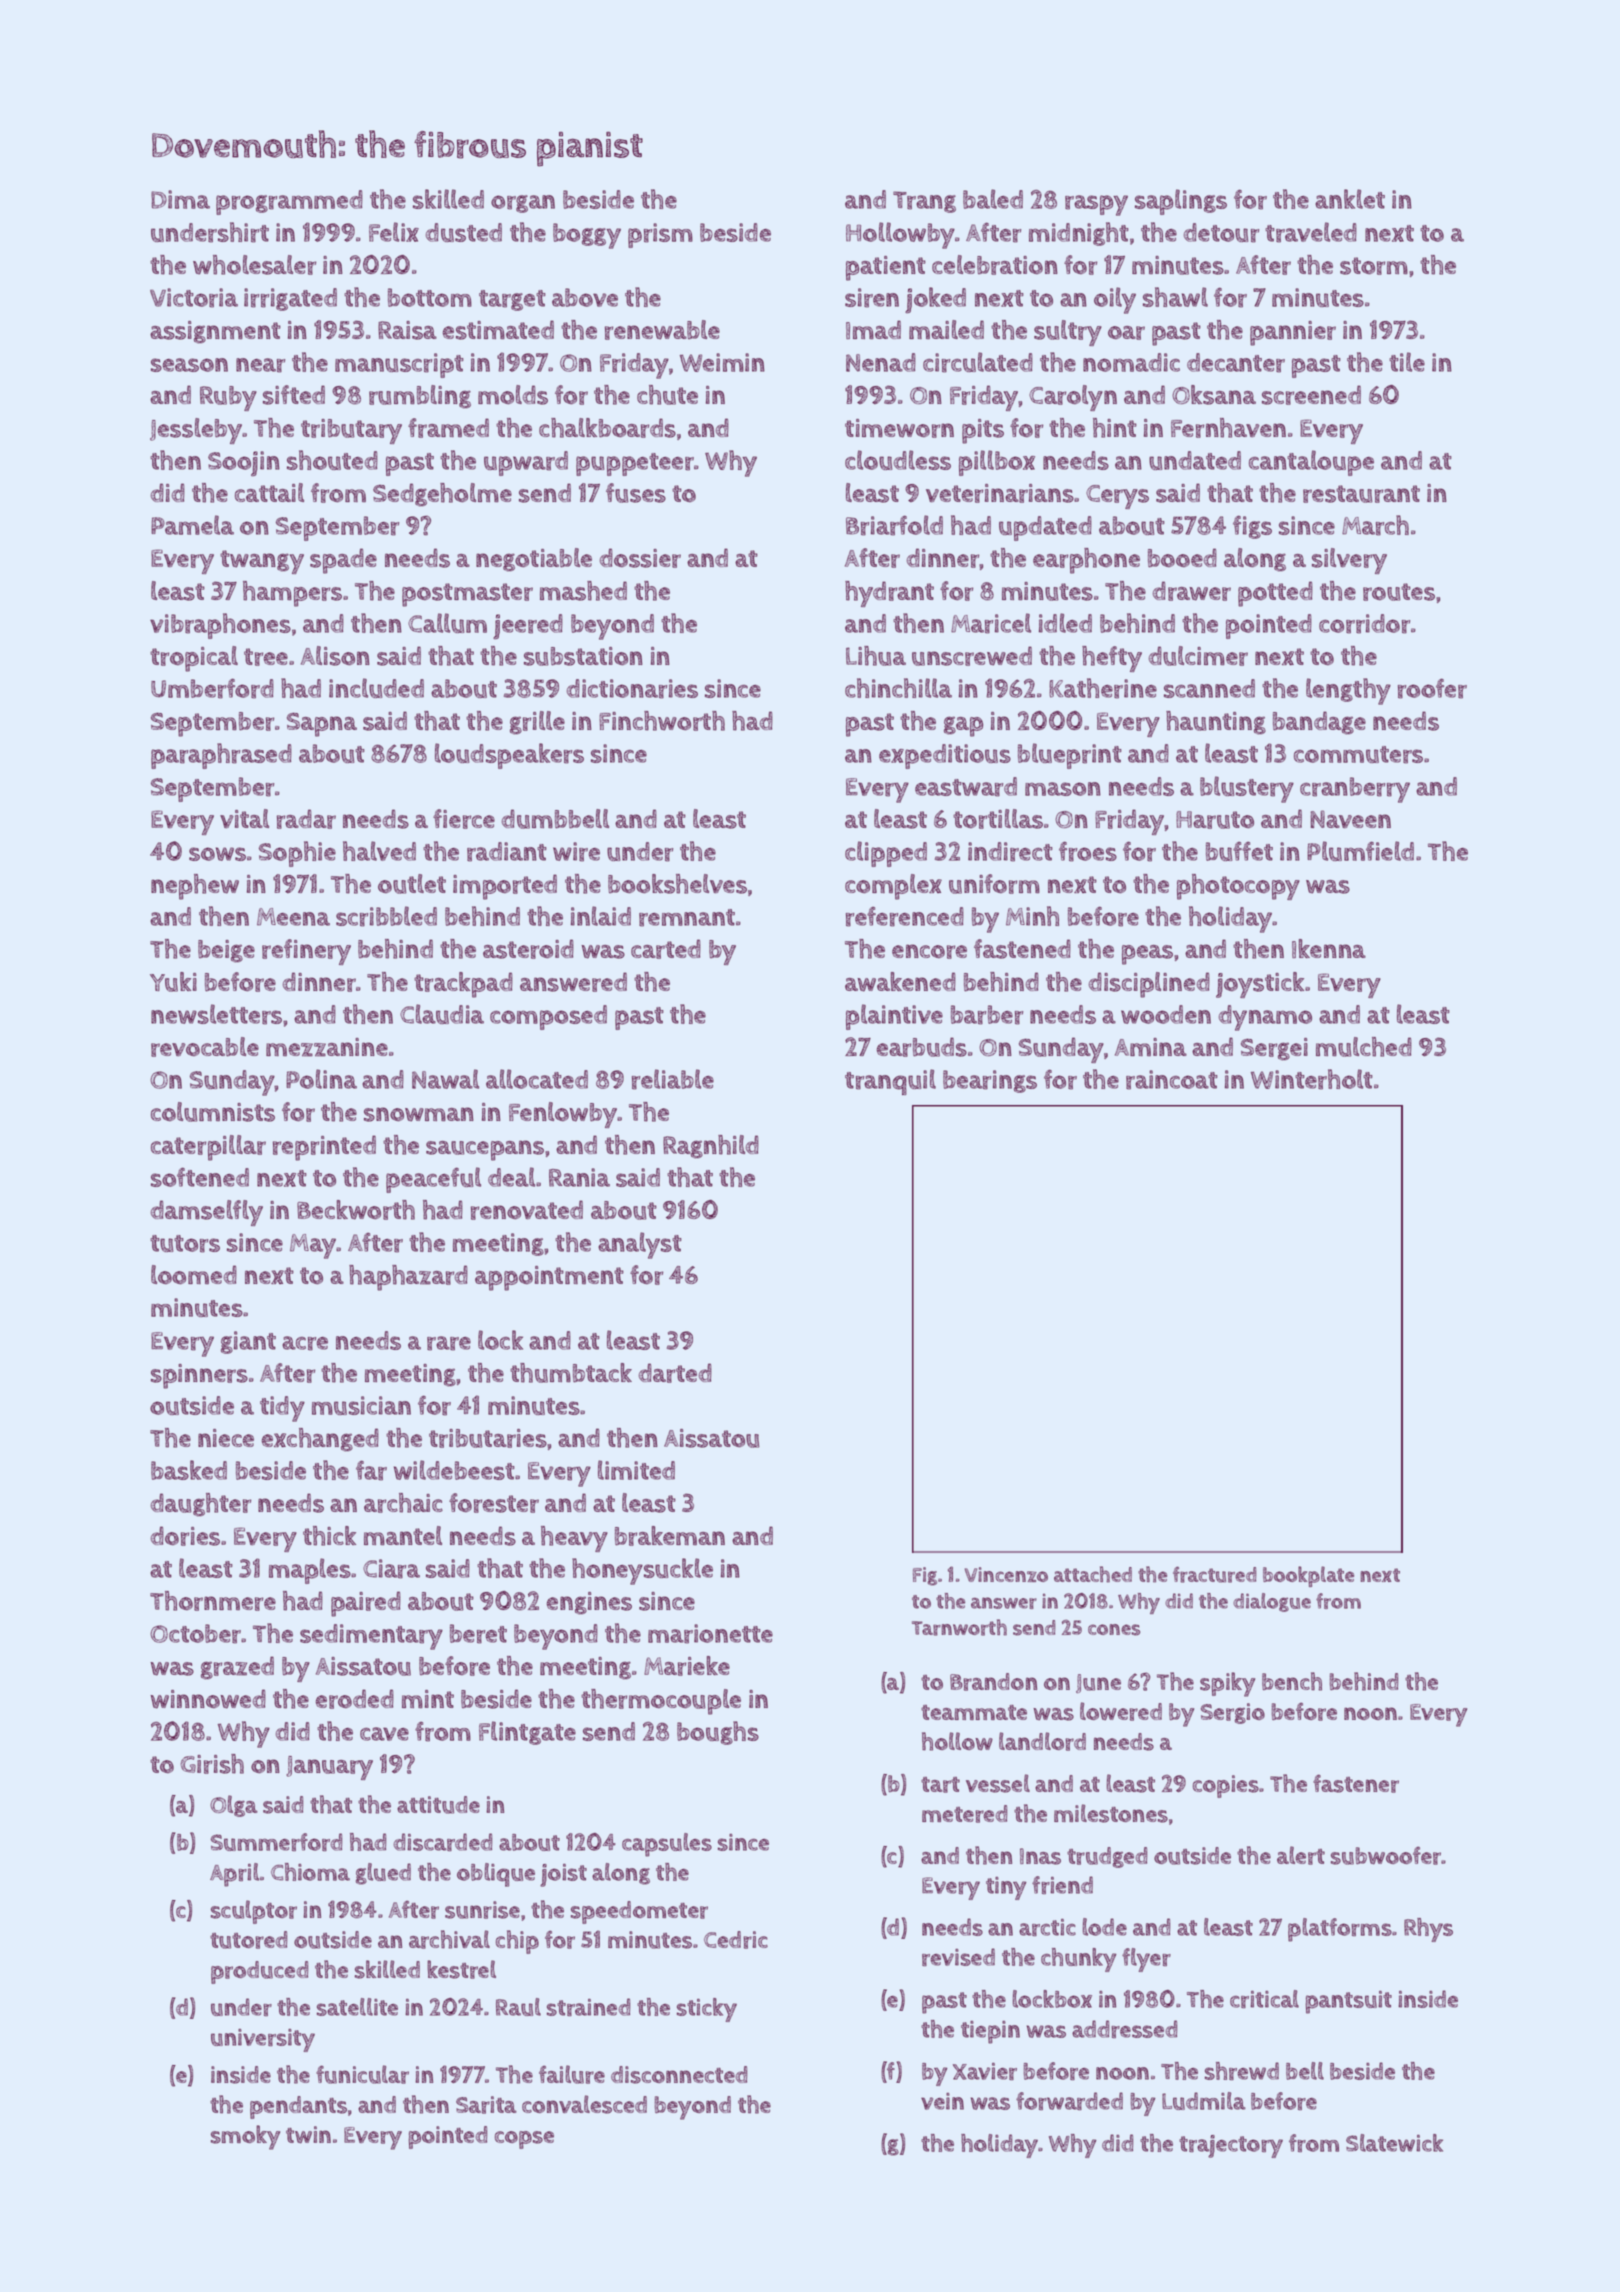 Image resolution: width=1620 pixels, height=2292 pixels. Describe the element at coordinates (357, 2007) in the screenshot. I see `satellite` at that location.
